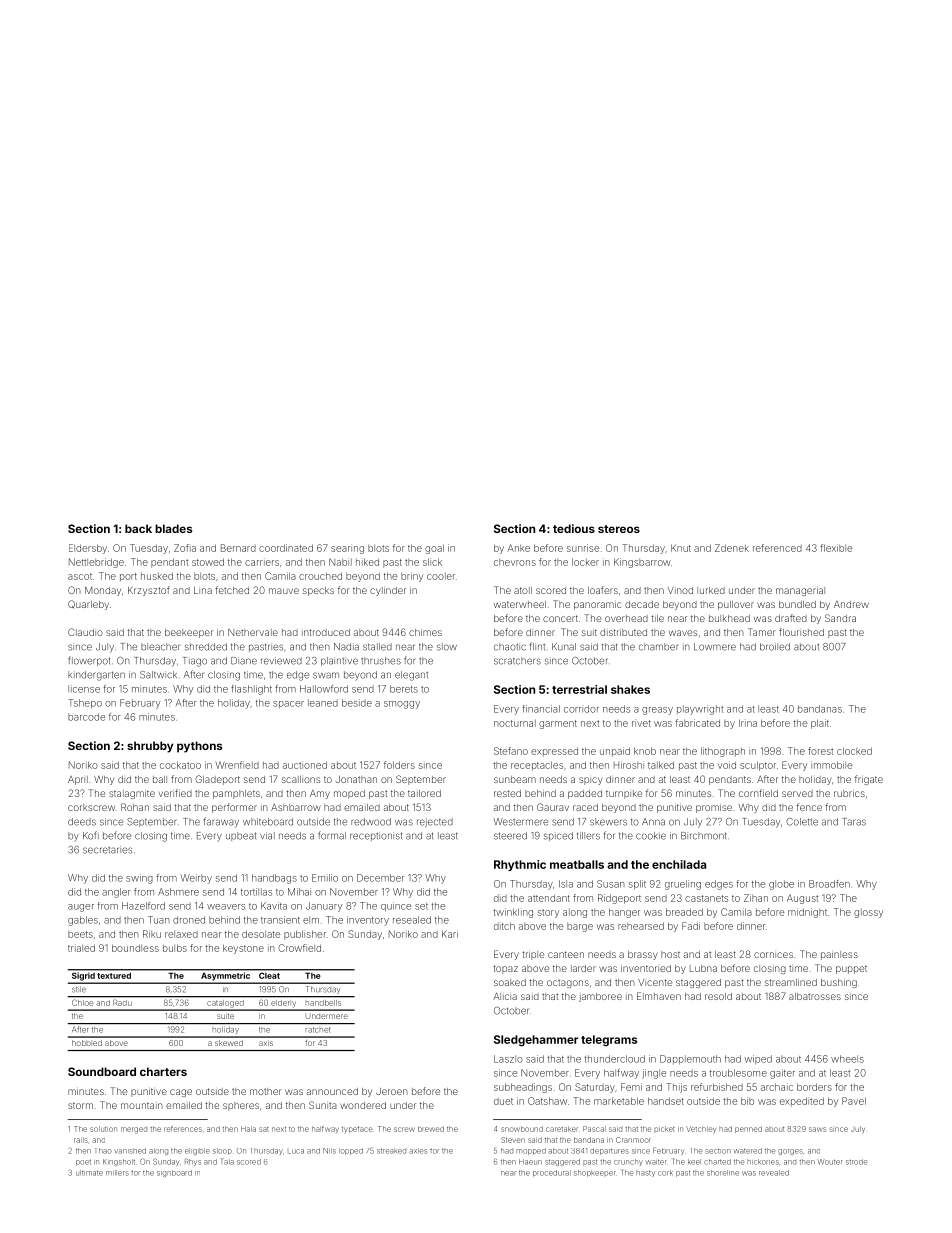 The width and height of the screenshot is (952, 1233). What do you see at coordinates (655, 982) in the screenshot?
I see `Vicente` at bounding box center [655, 982].
